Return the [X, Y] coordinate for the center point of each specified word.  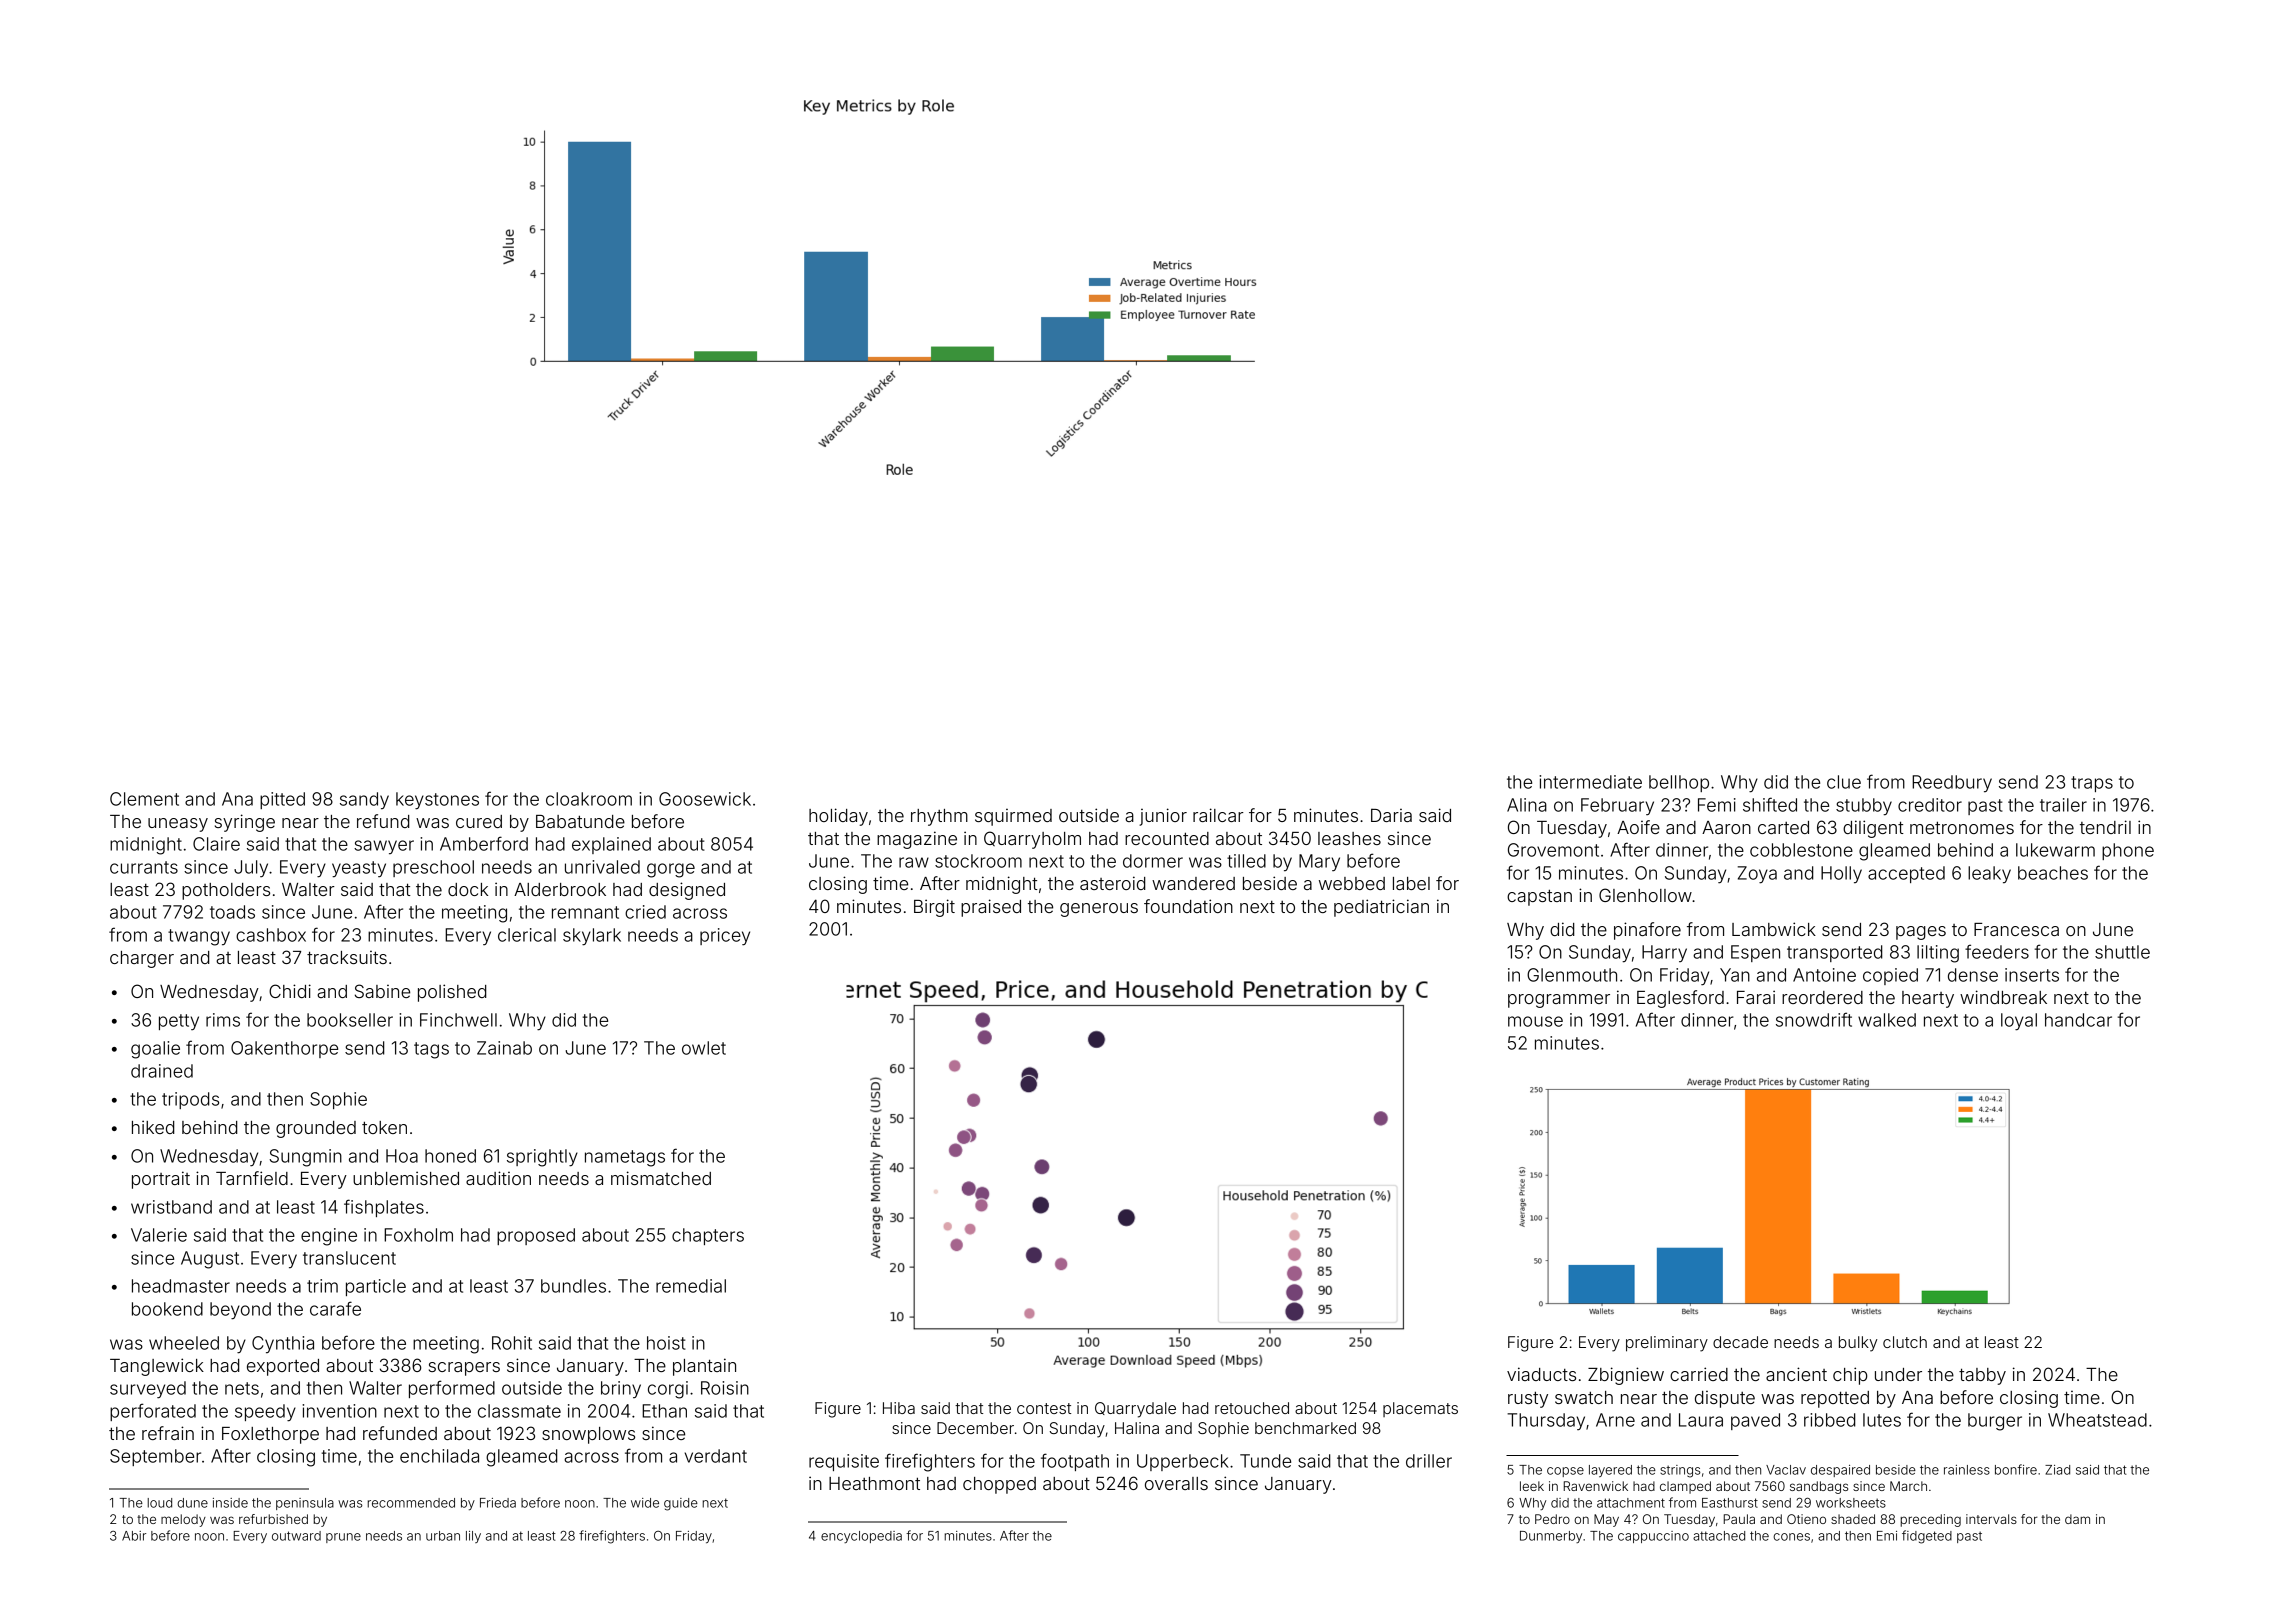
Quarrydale [1135, 1410]
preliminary [1667, 1344]
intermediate [1590, 782]
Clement [144, 799]
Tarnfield [252, 1178]
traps [2092, 784]
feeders [1997, 951]
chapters [708, 1236]
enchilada [439, 1456]
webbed [1352, 883]
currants [144, 867]
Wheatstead [2097, 1420]
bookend [167, 1309]
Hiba [899, 1408]
